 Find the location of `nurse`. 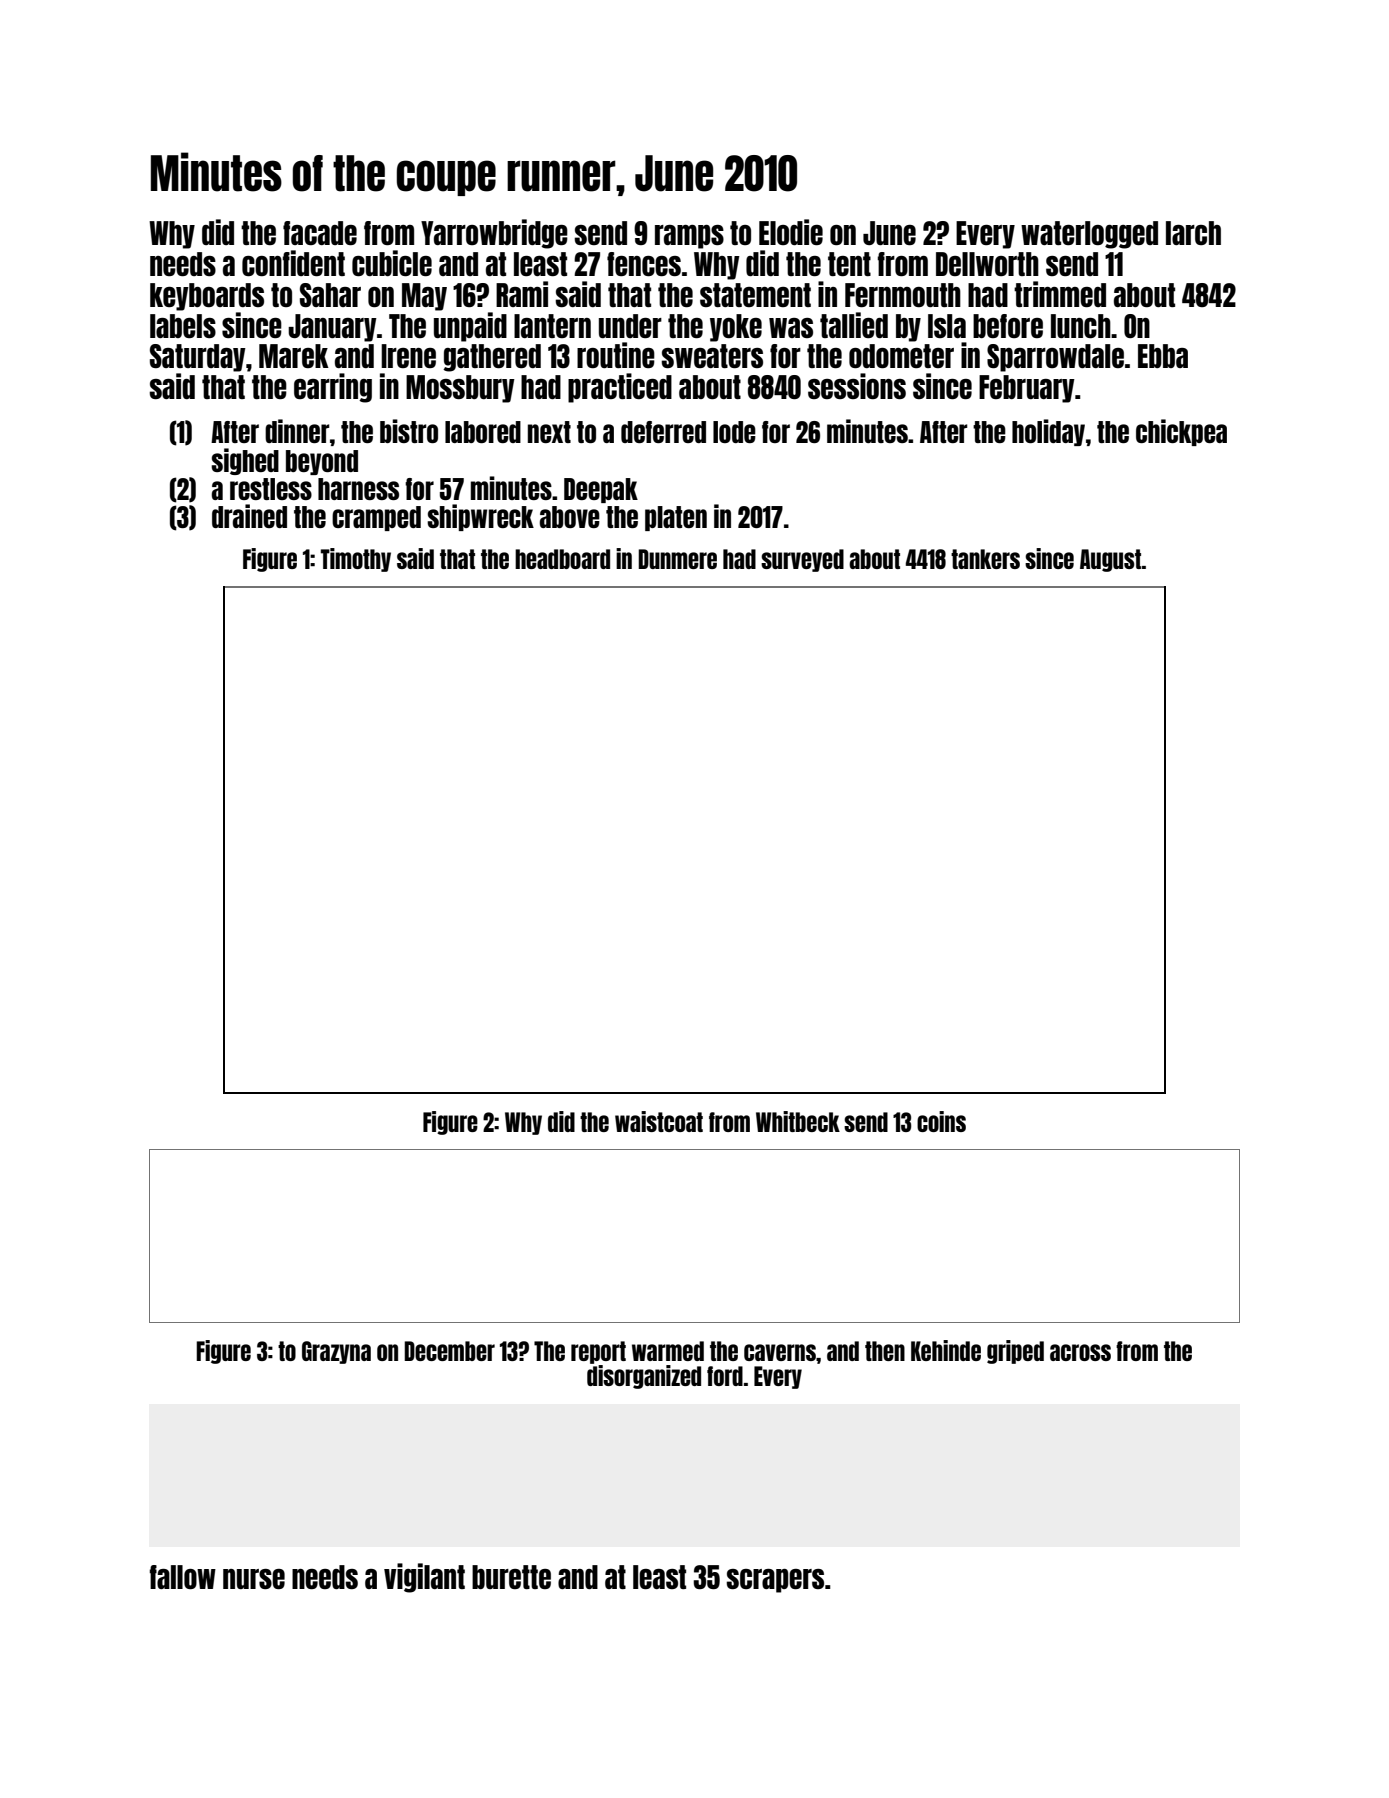

nurse is located at coordinates (254, 1579).
